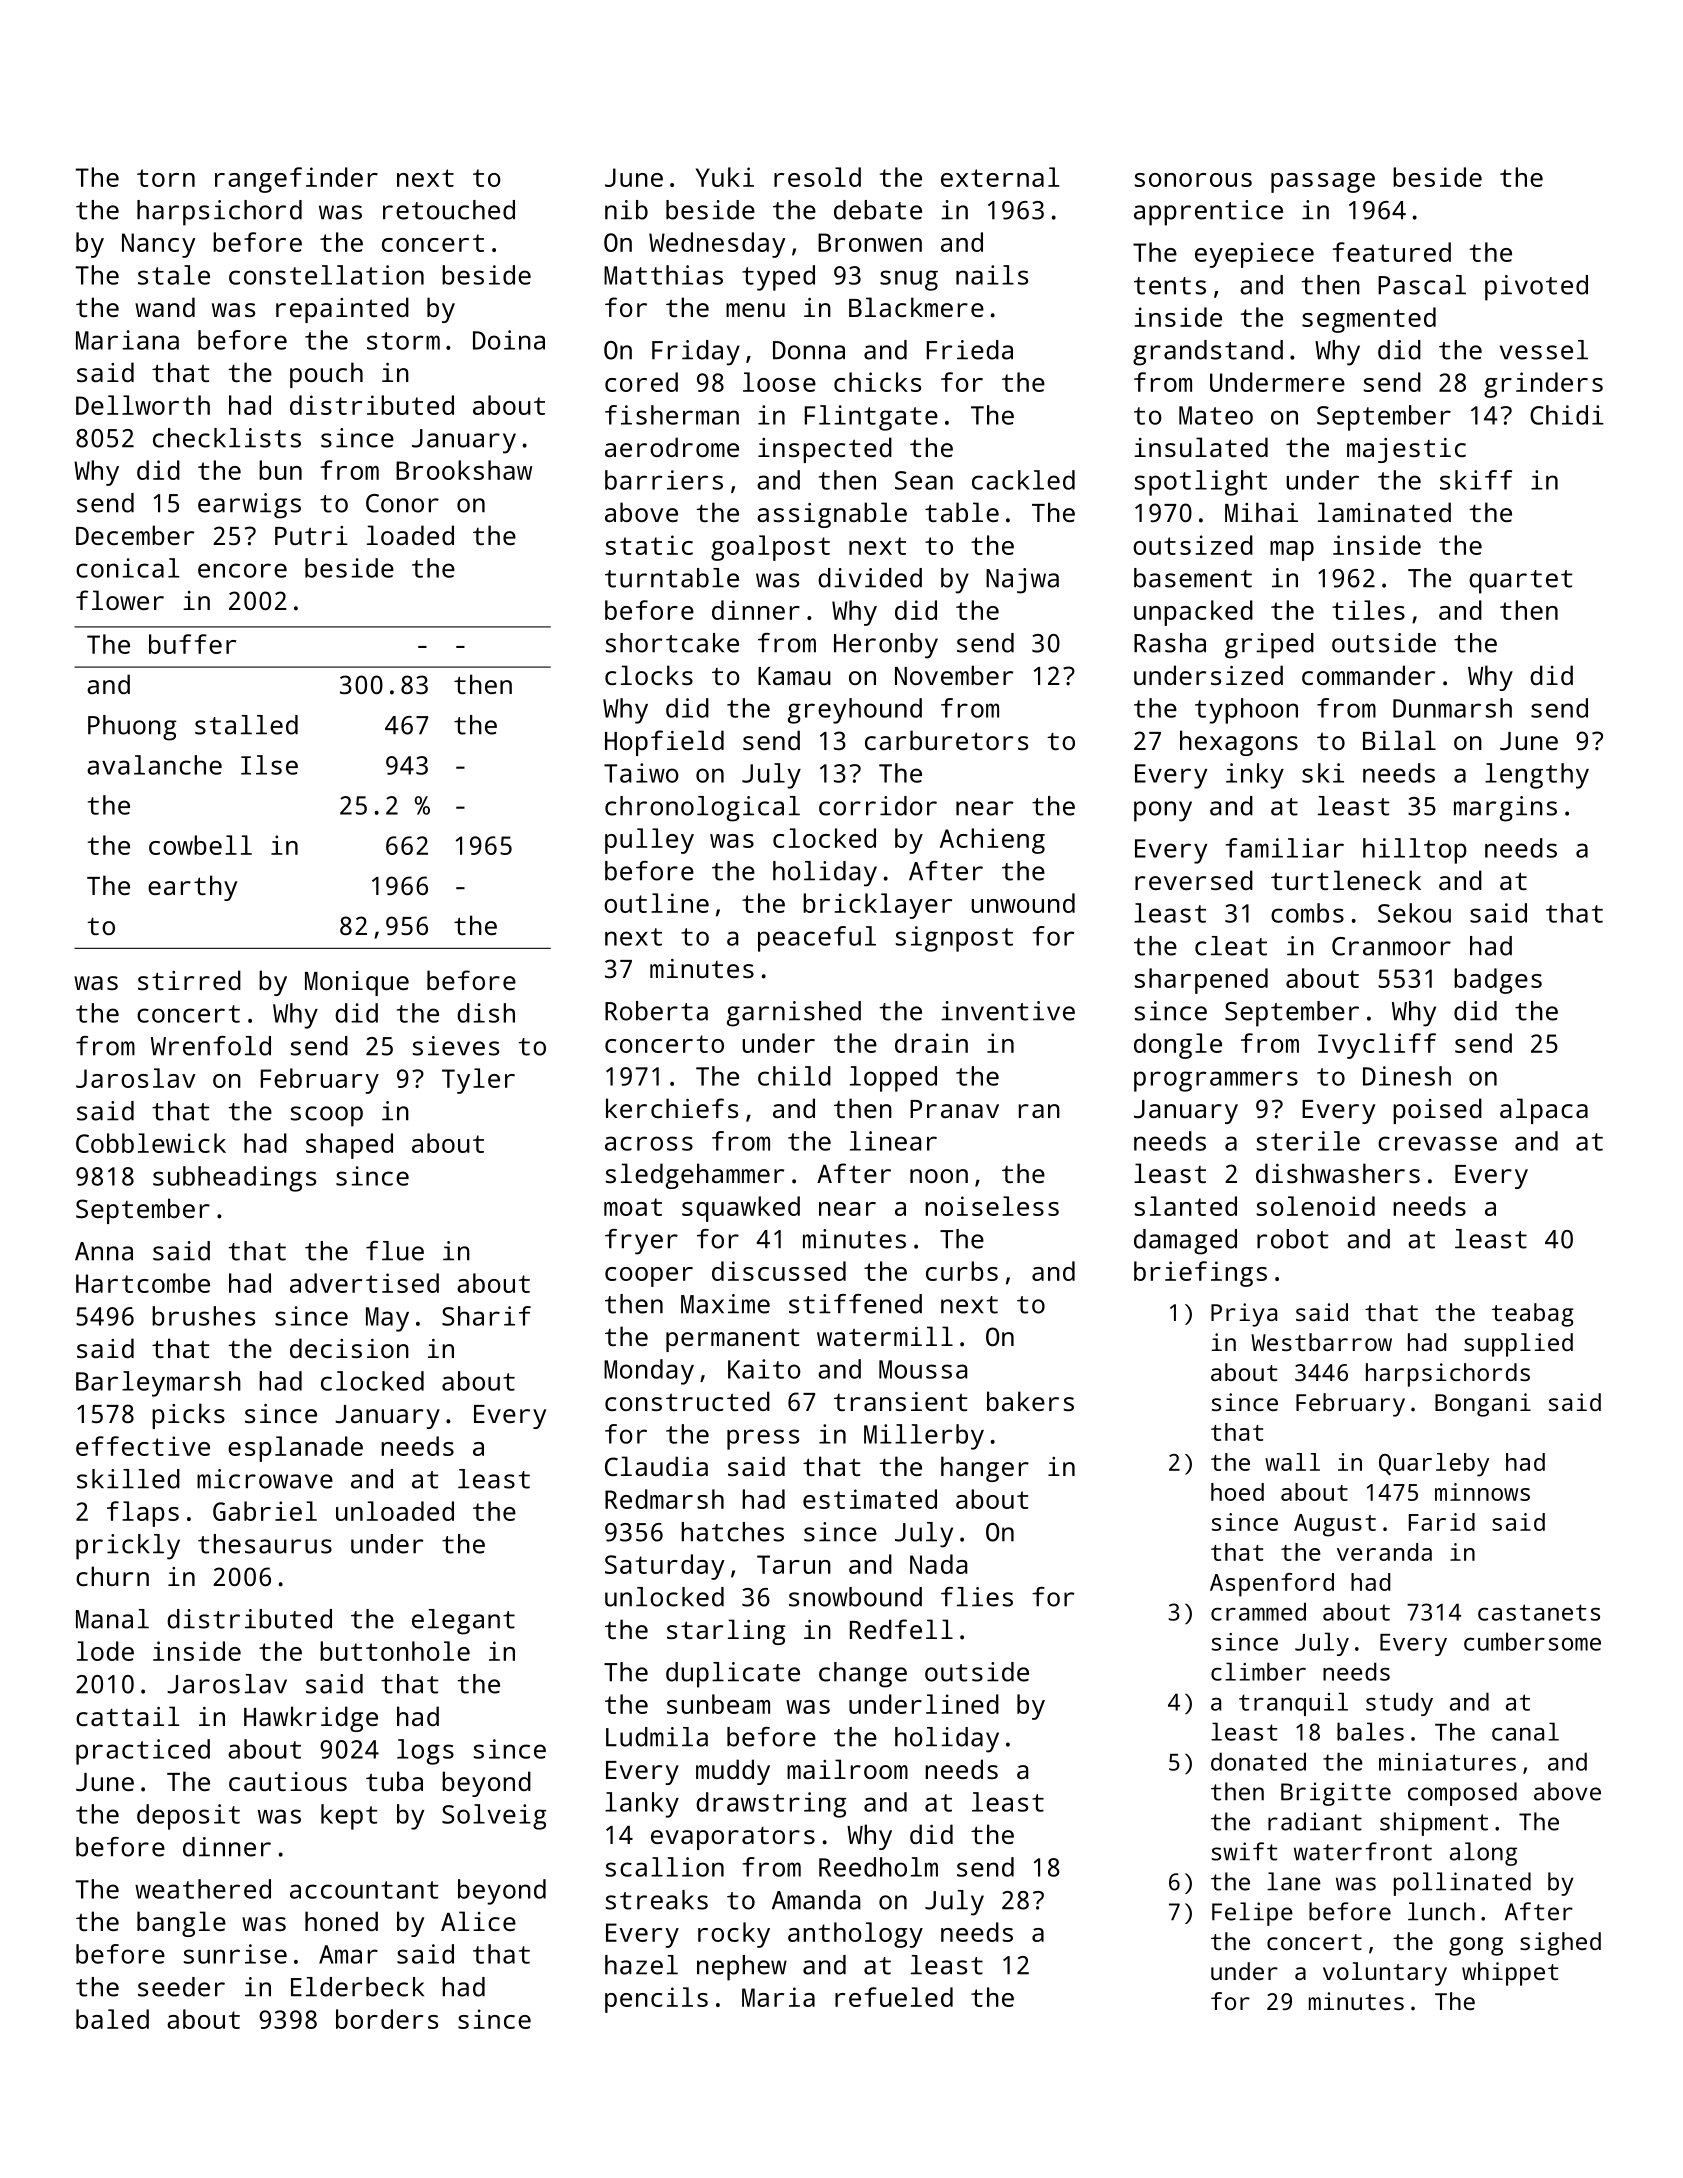  What do you see at coordinates (1510, 1974) in the image?
I see `whippet` at bounding box center [1510, 1974].
